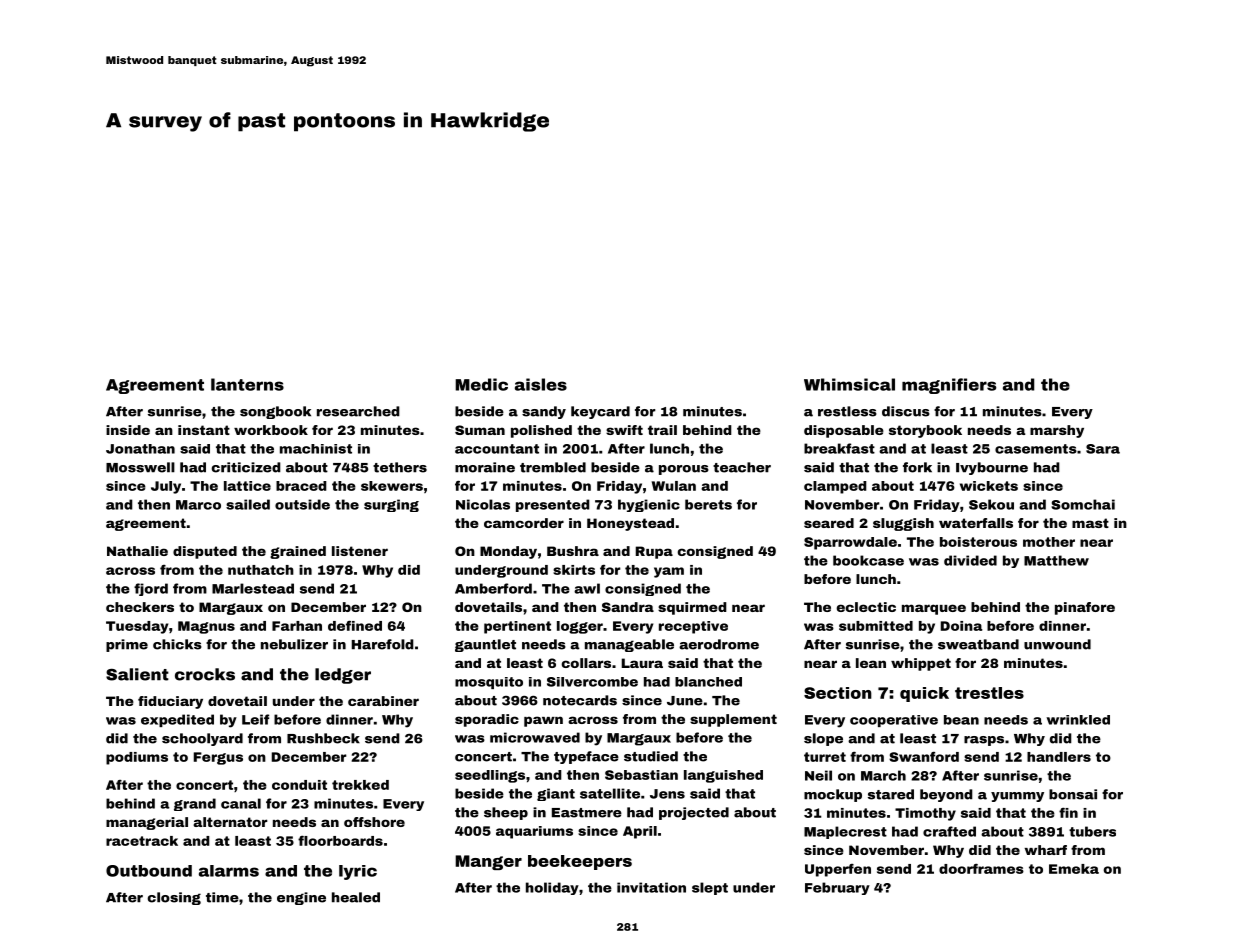 Image resolution: width=1233 pixels, height=952 pixels. Describe the element at coordinates (1085, 608) in the image. I see `pinafore` at that location.
